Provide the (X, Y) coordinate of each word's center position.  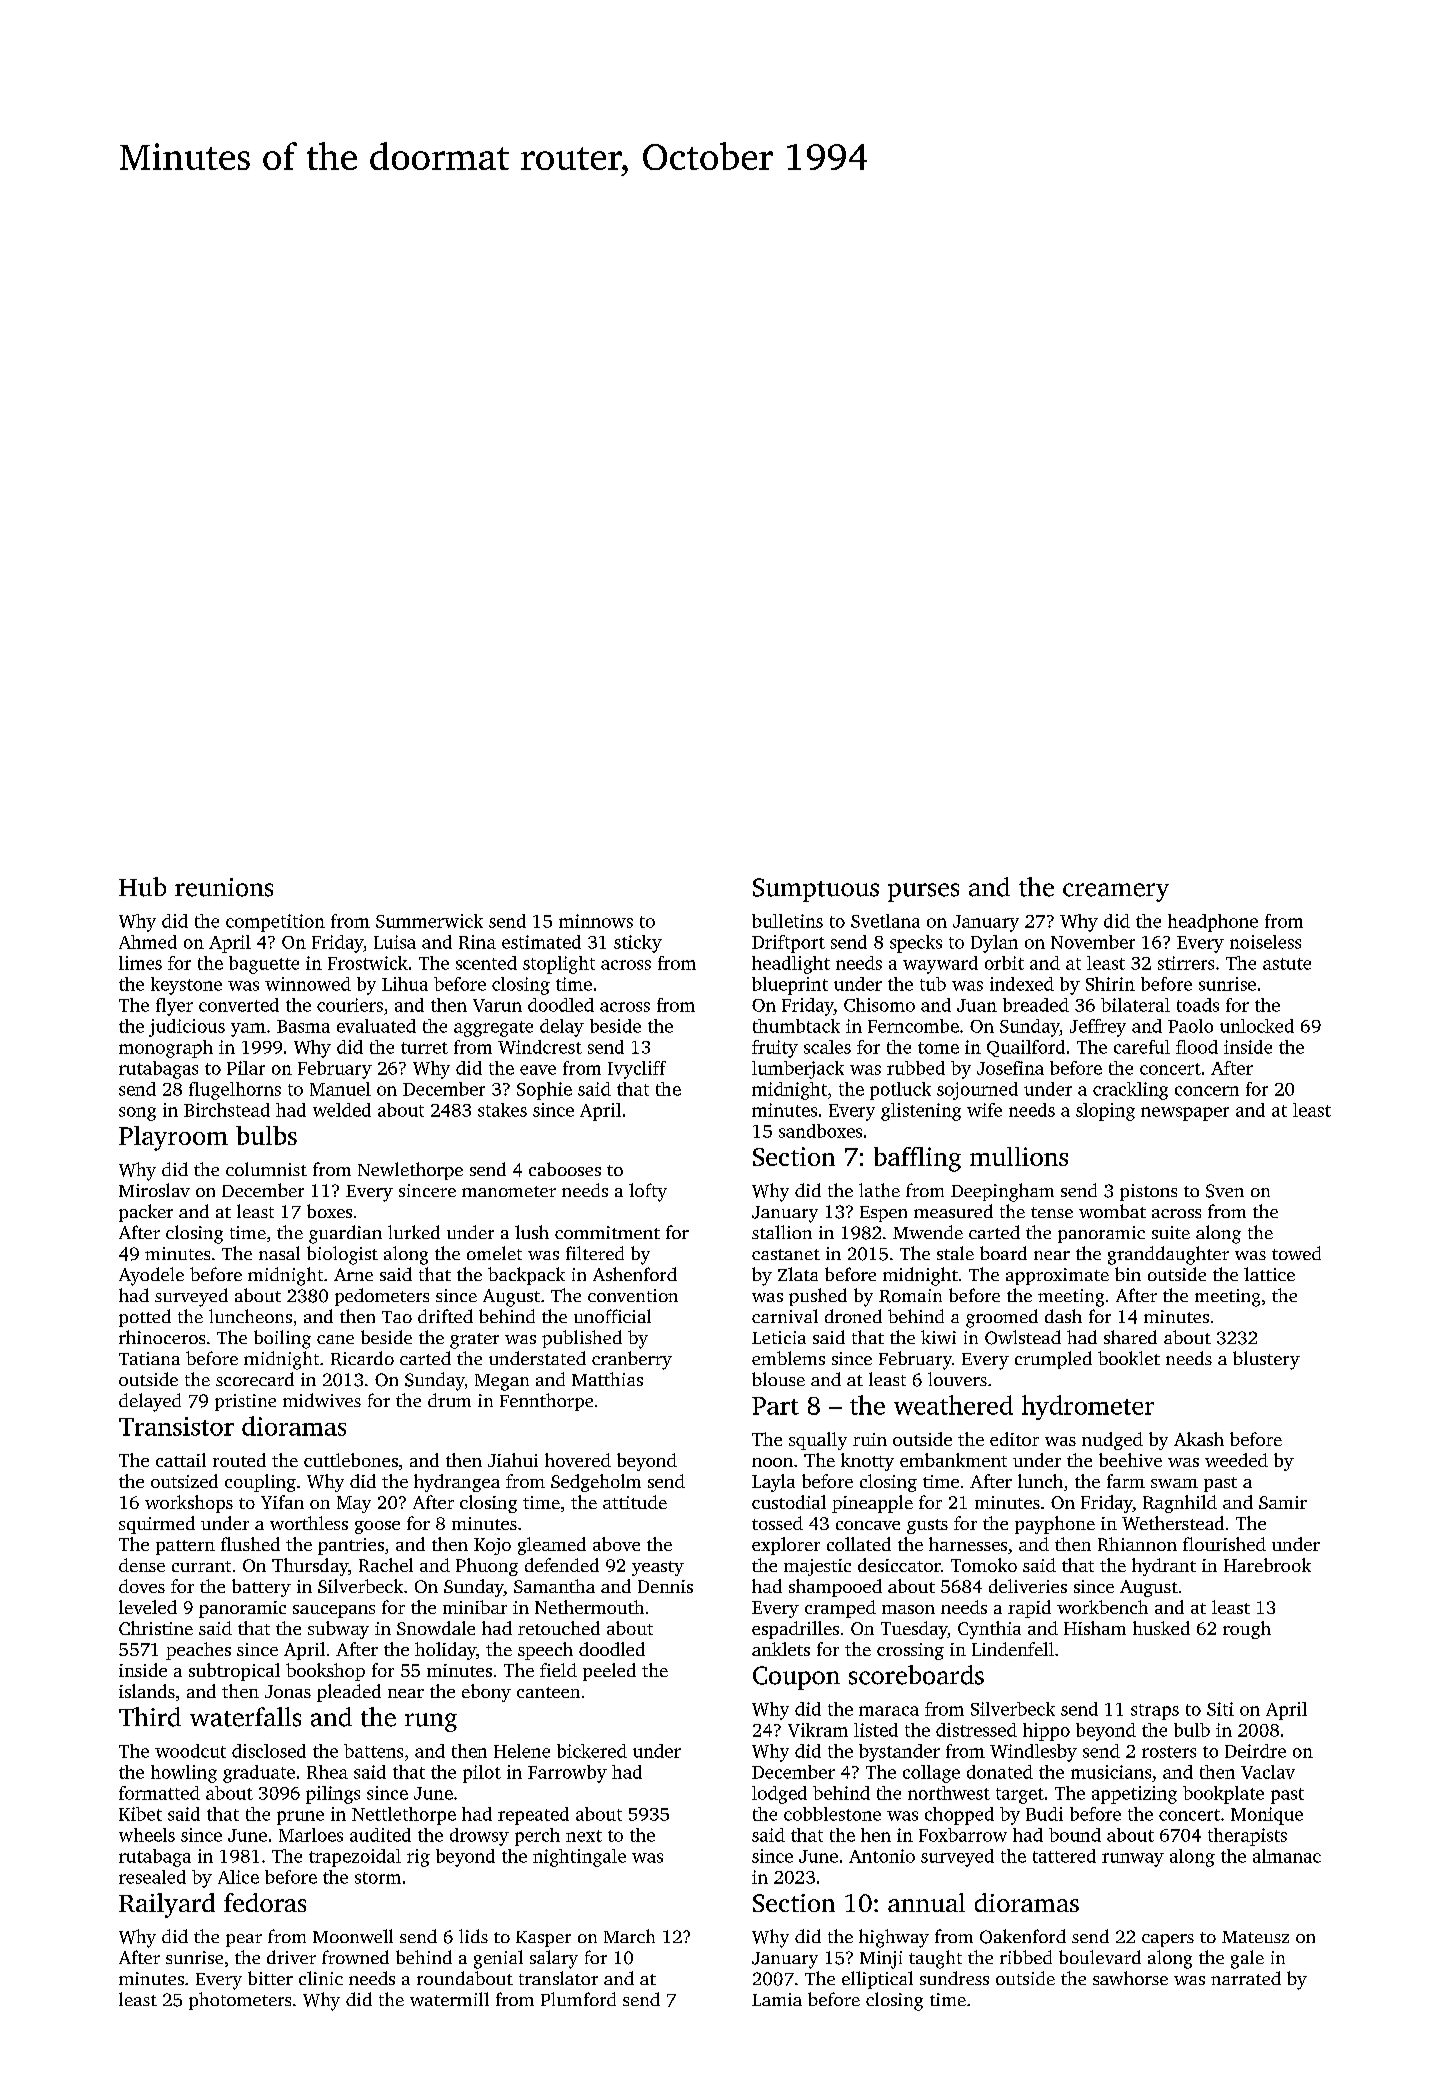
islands (147, 1691)
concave (868, 1525)
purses (923, 892)
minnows (596, 921)
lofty (648, 1192)
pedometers (382, 1297)
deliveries (1028, 1586)
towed (1296, 1253)
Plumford (578, 1999)
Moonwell (353, 1936)
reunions (224, 887)
